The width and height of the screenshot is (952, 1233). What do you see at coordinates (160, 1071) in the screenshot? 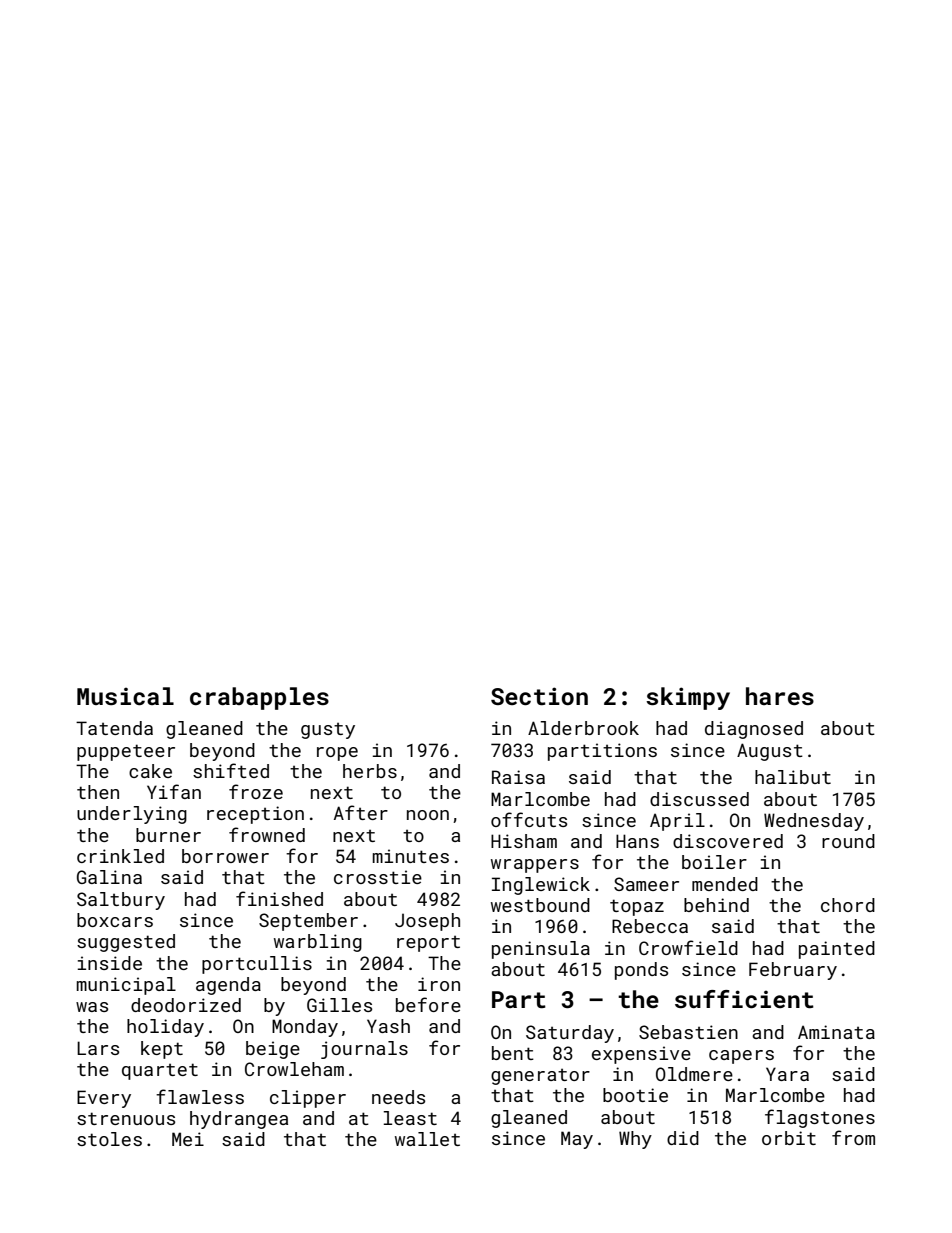
I see `quartet` at bounding box center [160, 1071].
